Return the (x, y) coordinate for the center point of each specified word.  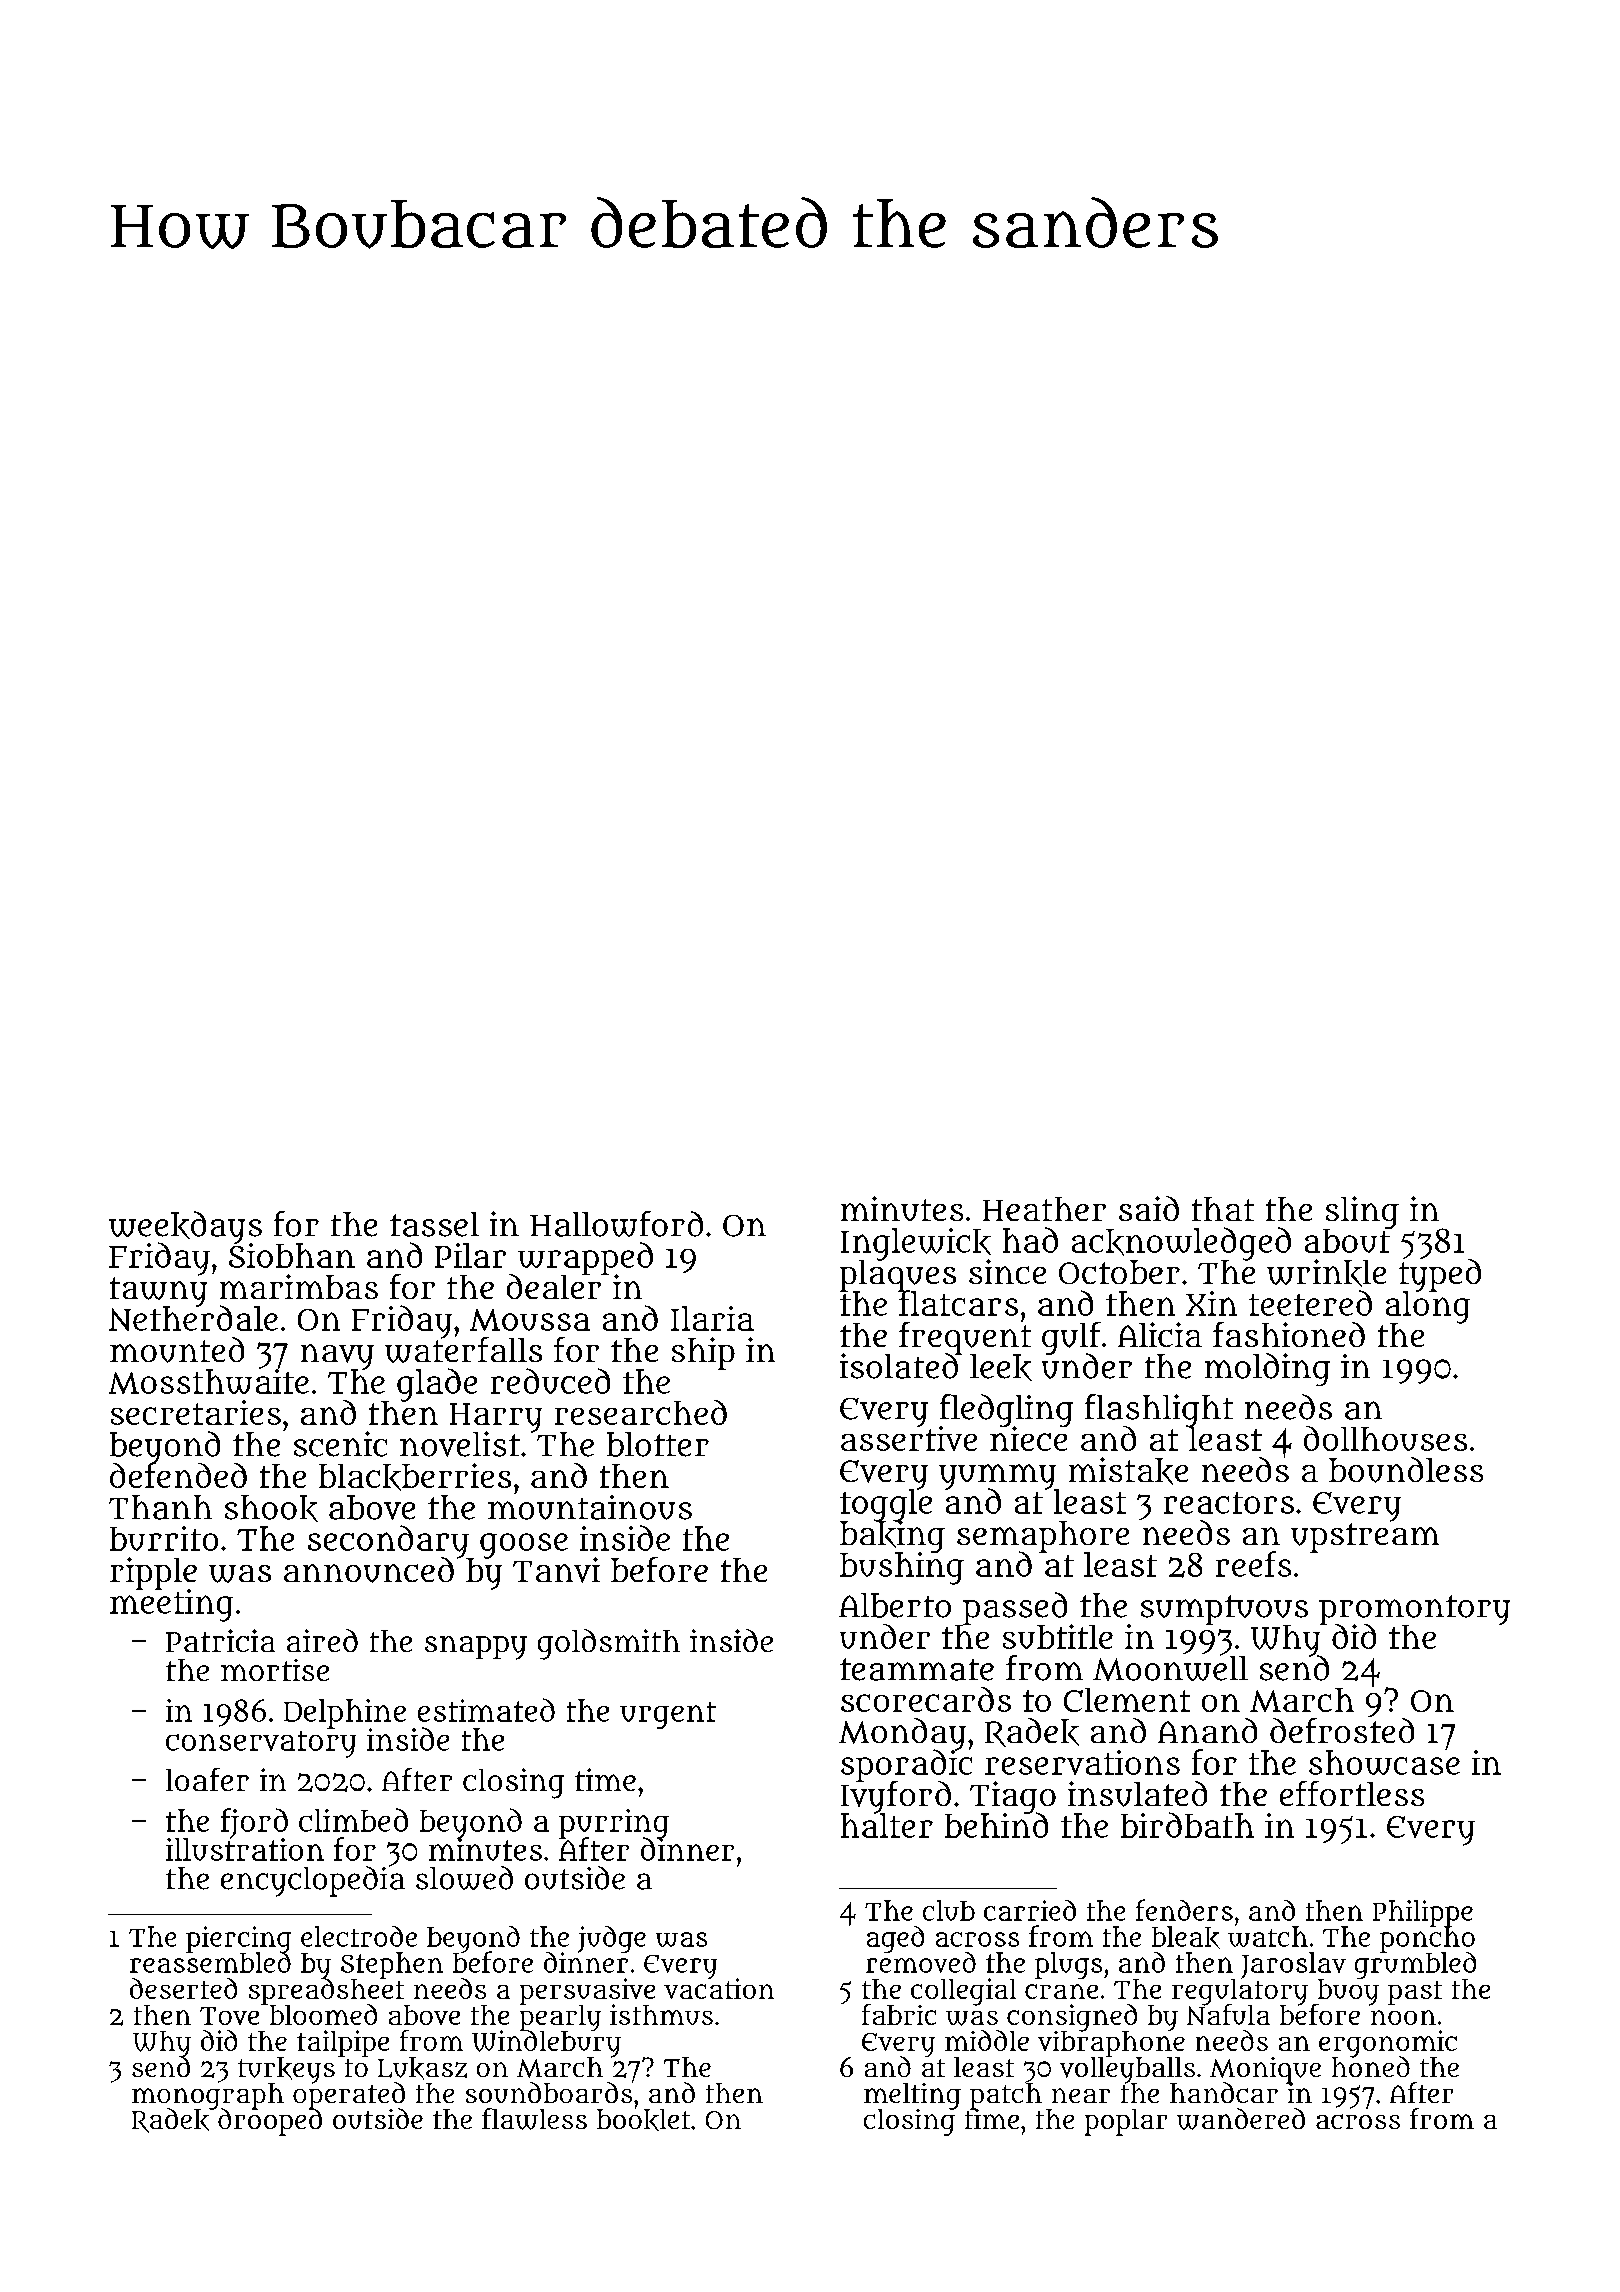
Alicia (1160, 1334)
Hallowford (616, 1224)
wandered (1241, 2119)
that (1223, 1209)
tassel (434, 1224)
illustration (245, 1849)
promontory (1414, 1610)
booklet (643, 2120)
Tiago (1013, 1797)
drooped (270, 2122)
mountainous (590, 1507)
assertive (909, 1439)
